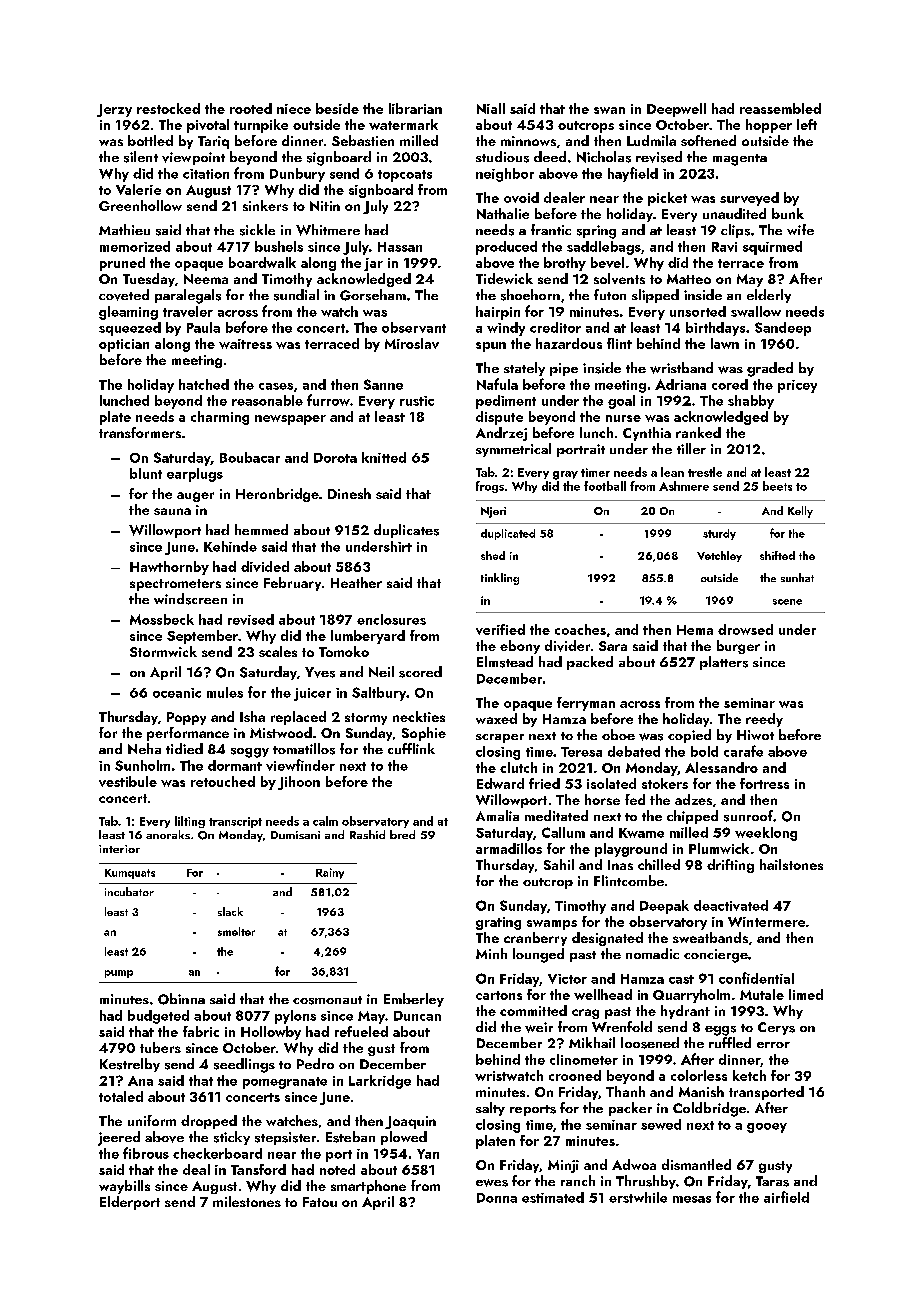 Image resolution: width=924 pixels, height=1308 pixels. I want to click on verified, so click(500, 629).
